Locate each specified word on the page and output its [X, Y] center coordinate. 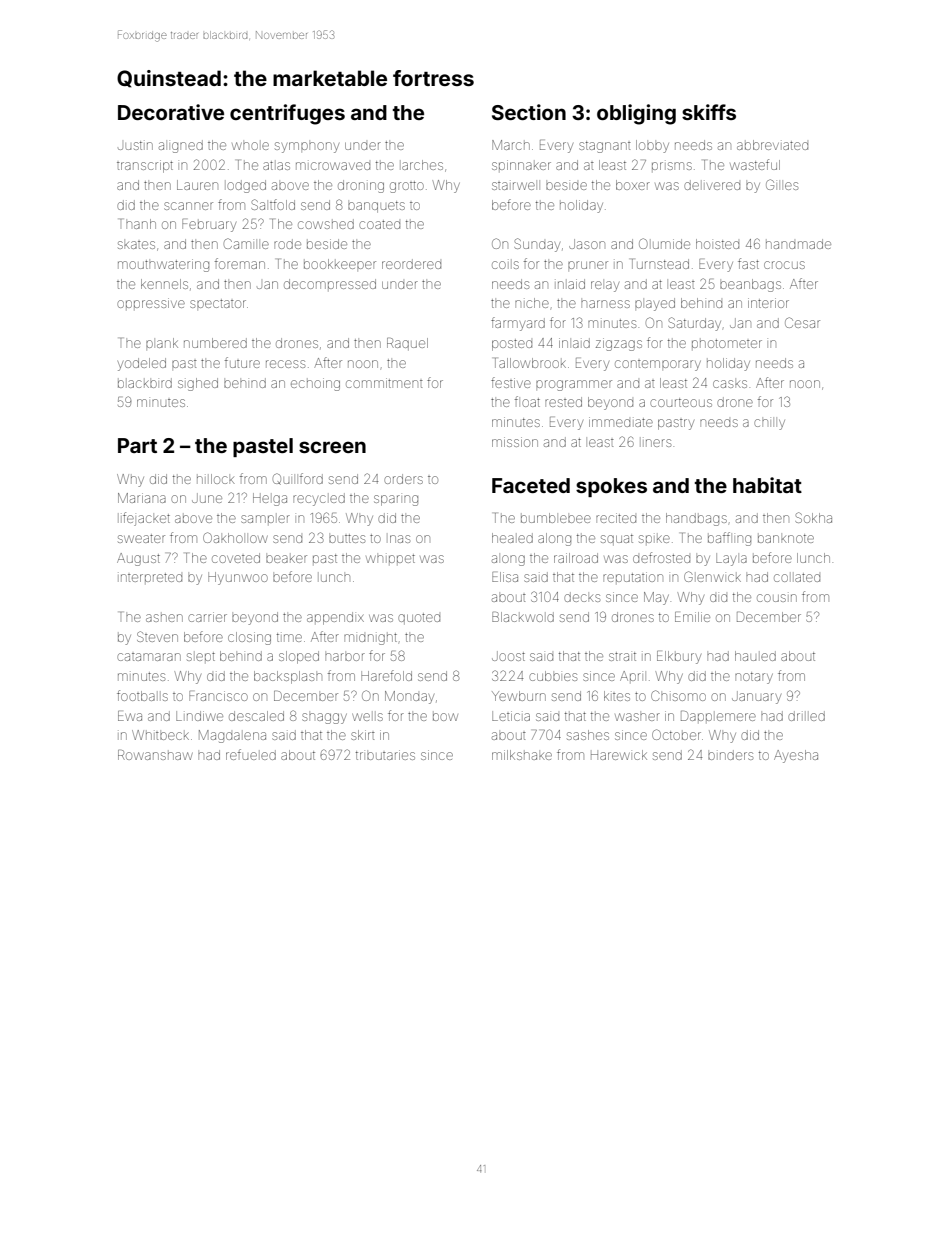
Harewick [619, 755]
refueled [251, 754]
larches [422, 165]
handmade [798, 244]
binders [730, 755]
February [209, 225]
